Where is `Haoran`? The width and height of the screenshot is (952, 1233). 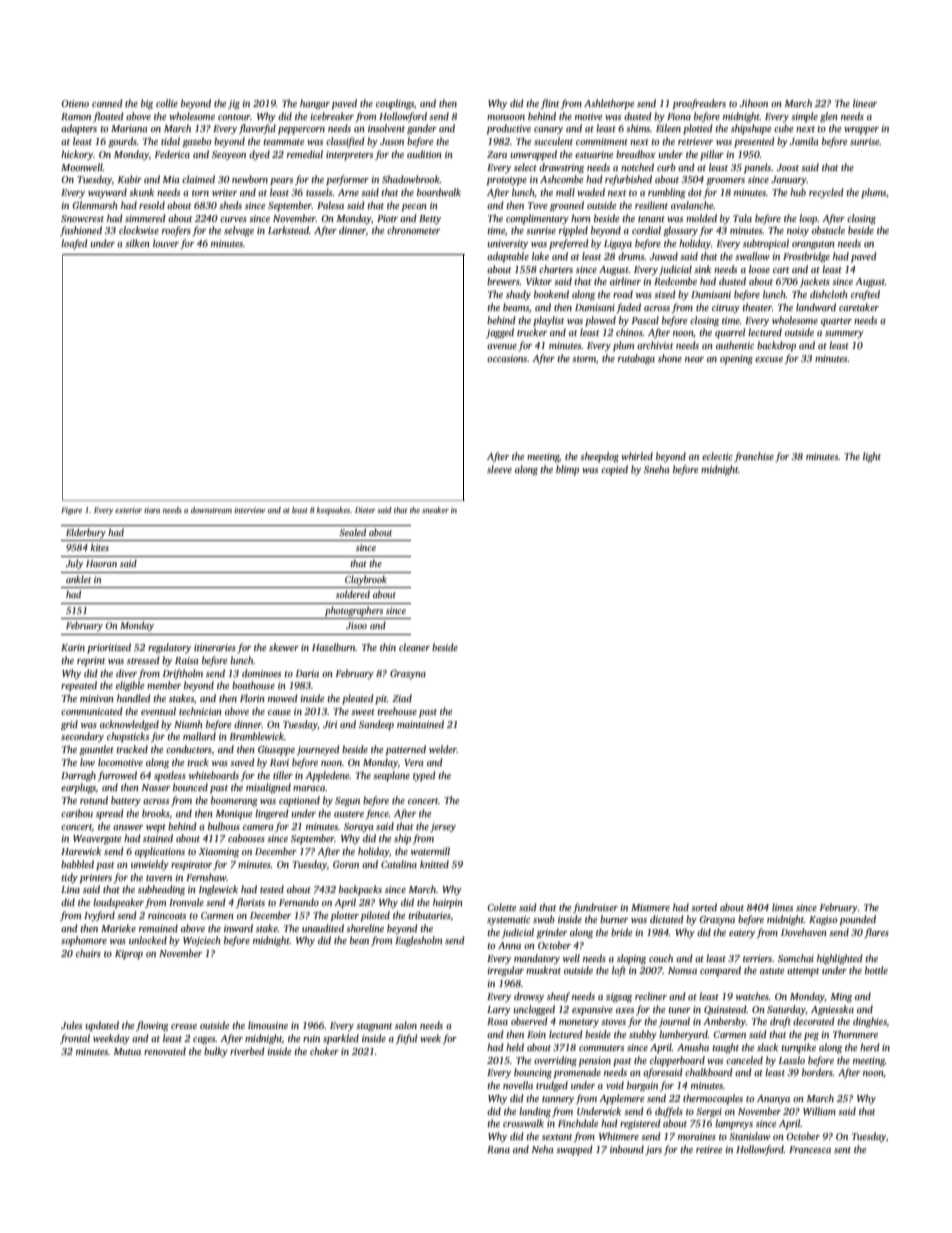 Haoran is located at coordinates (101, 563).
